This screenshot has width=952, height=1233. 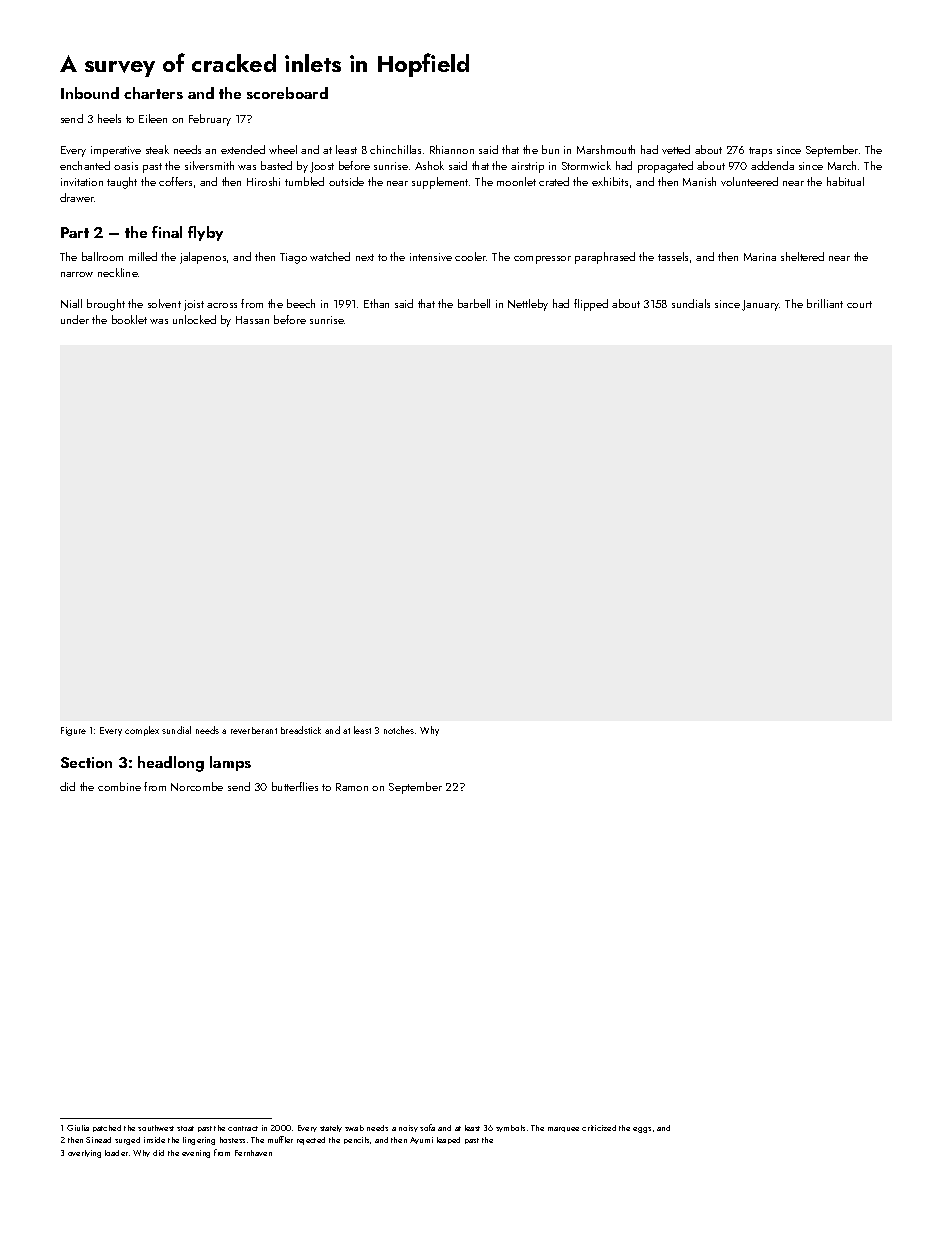 What do you see at coordinates (642, 1130) in the screenshot?
I see `eggs` at bounding box center [642, 1130].
